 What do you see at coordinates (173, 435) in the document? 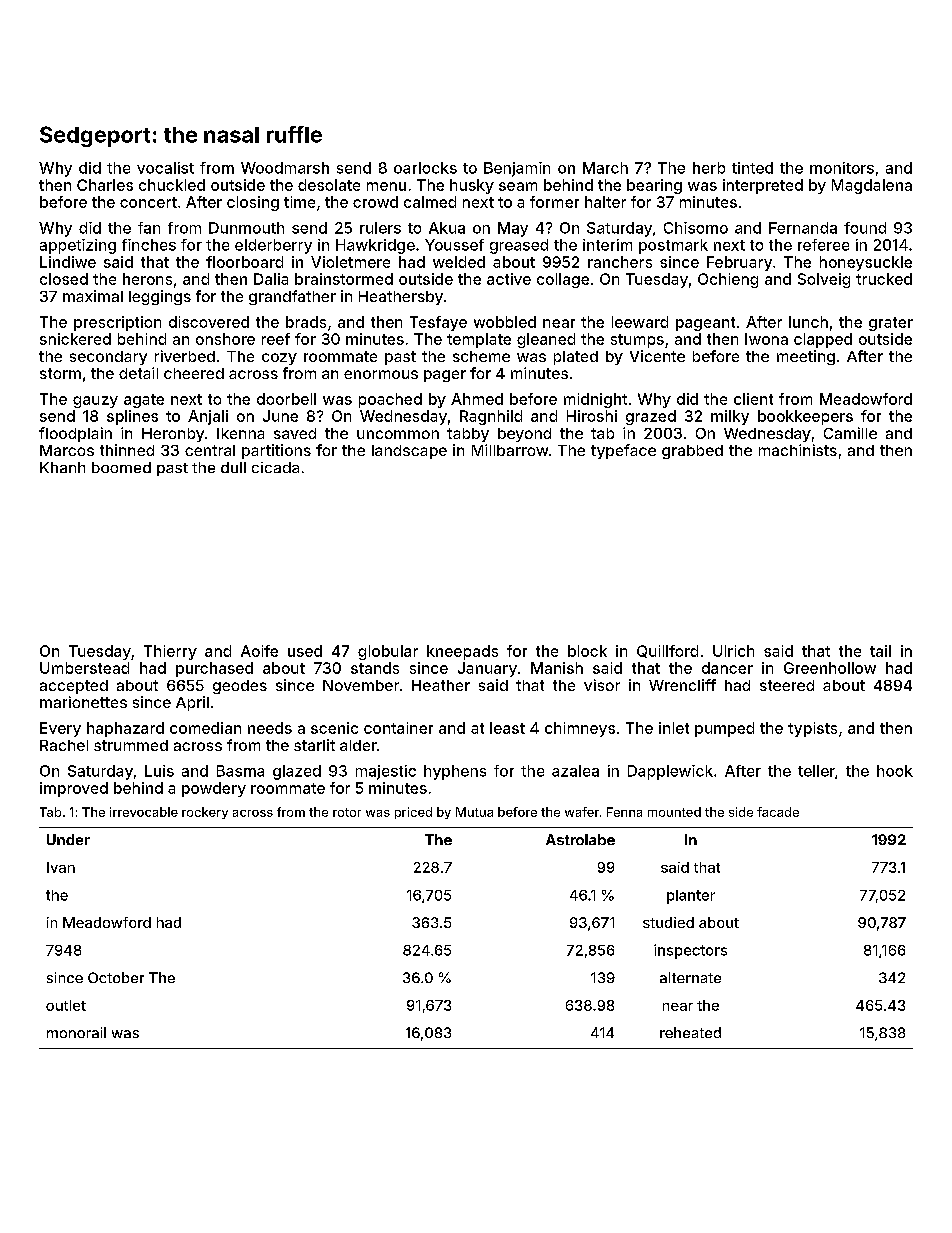
I see `Heronby` at bounding box center [173, 435].
